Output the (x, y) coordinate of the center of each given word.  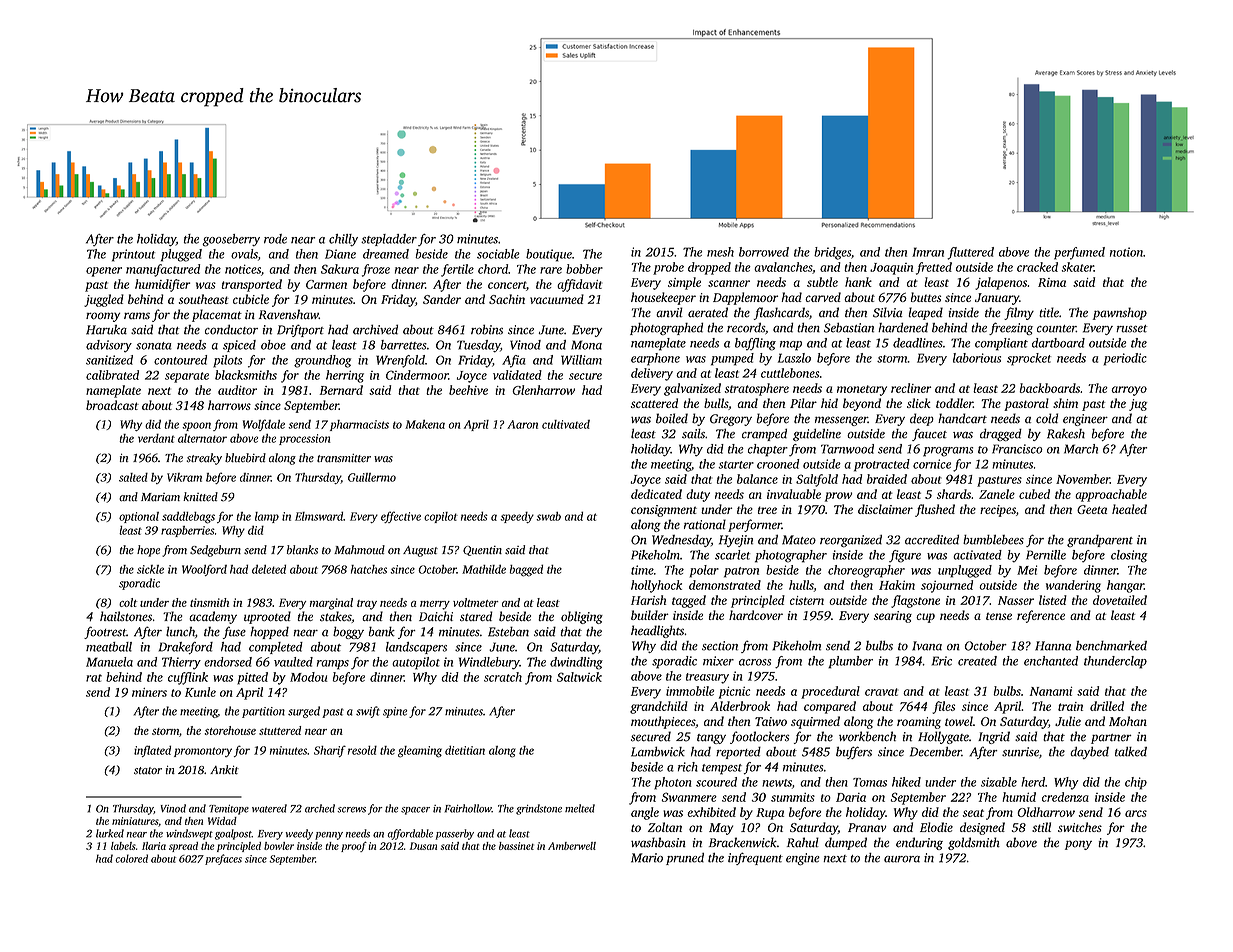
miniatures (135, 821)
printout (133, 255)
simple (684, 283)
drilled (1107, 706)
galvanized (692, 389)
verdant (156, 438)
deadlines (918, 343)
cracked (1037, 267)
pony (1078, 845)
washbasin (658, 842)
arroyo (1129, 391)
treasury (707, 678)
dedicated (656, 494)
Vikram (184, 477)
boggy (348, 632)
